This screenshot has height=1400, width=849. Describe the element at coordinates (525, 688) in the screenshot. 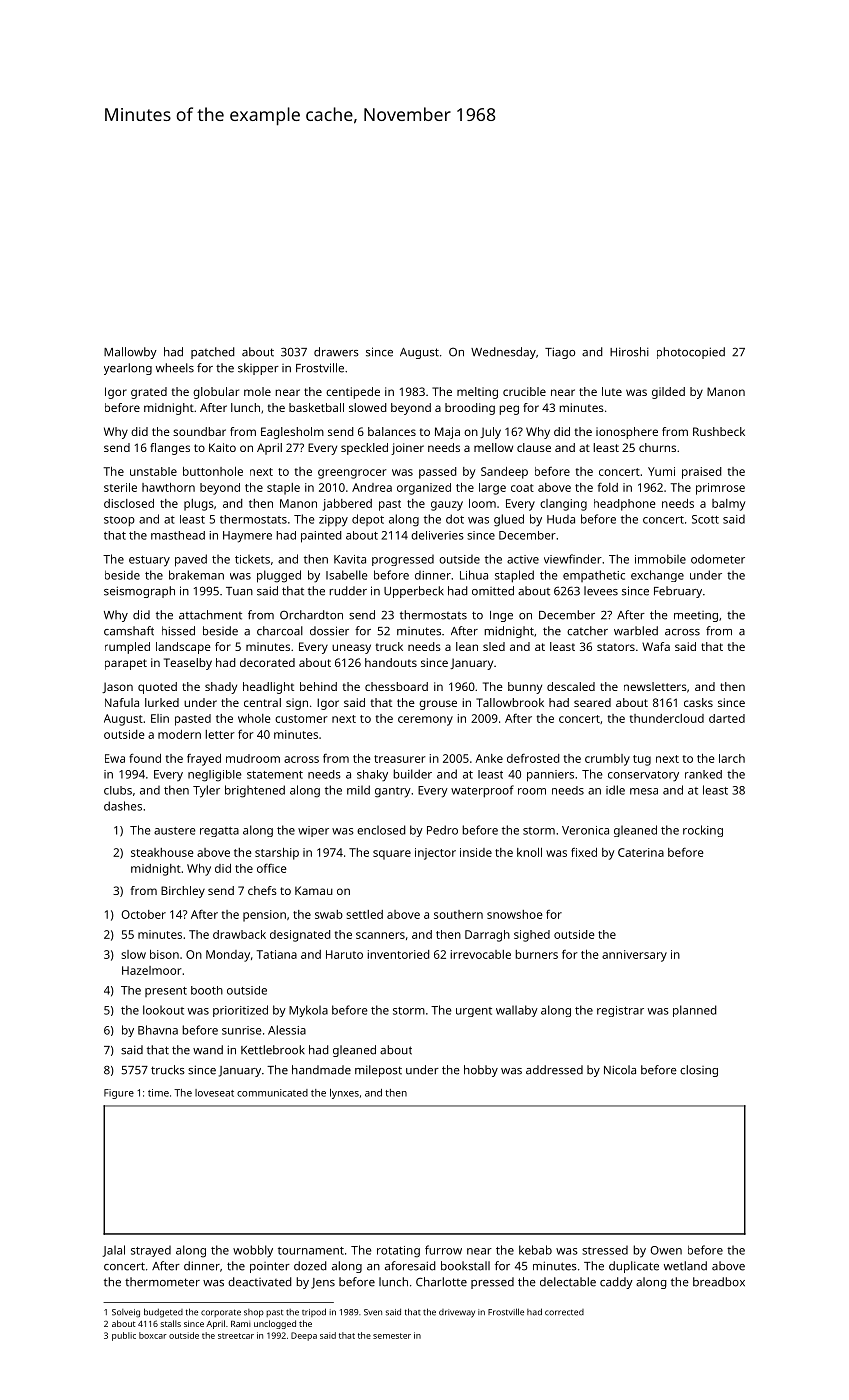

I see `bunny` at that location.
